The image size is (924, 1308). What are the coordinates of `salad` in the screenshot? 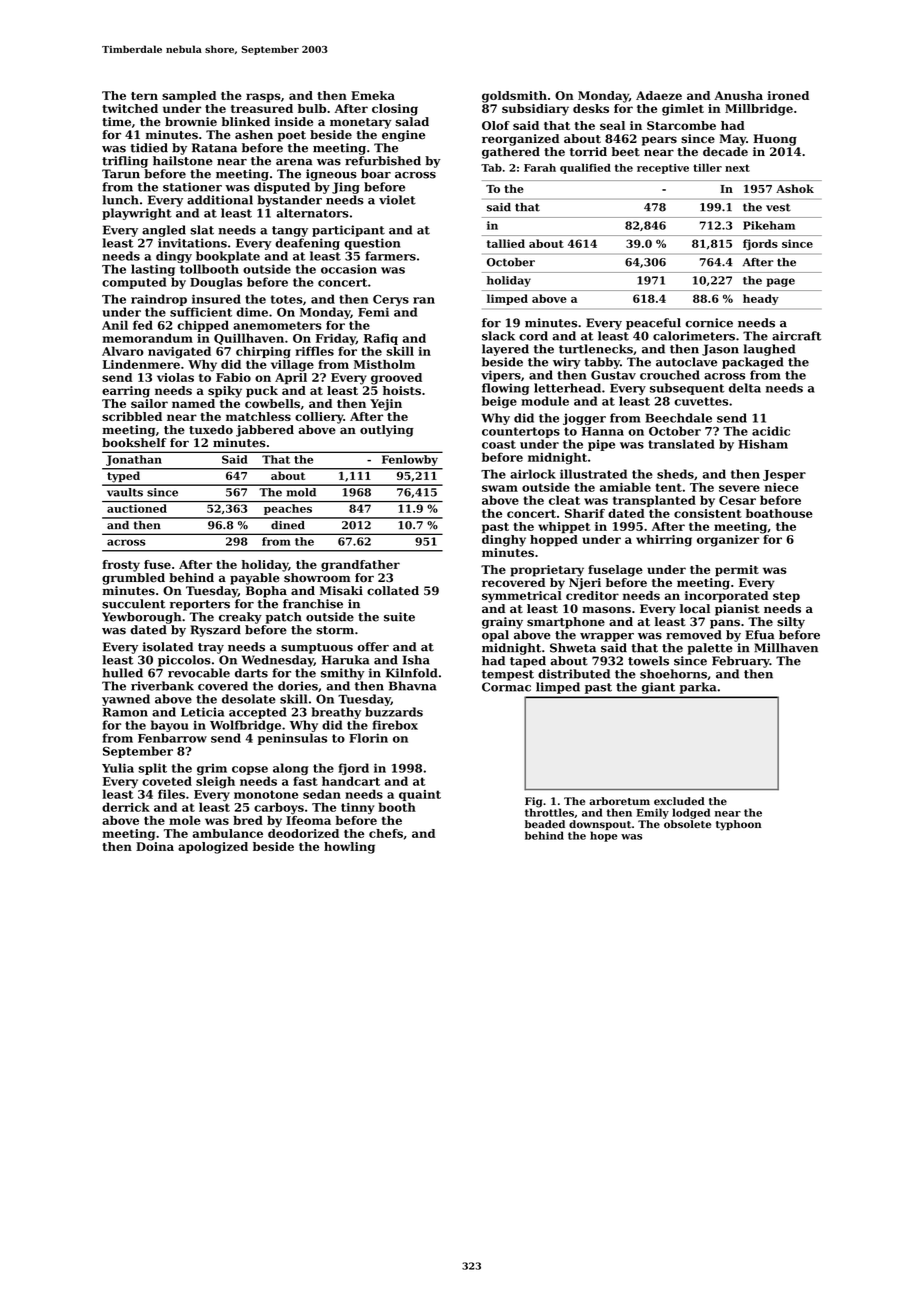 It's located at (412, 122).
